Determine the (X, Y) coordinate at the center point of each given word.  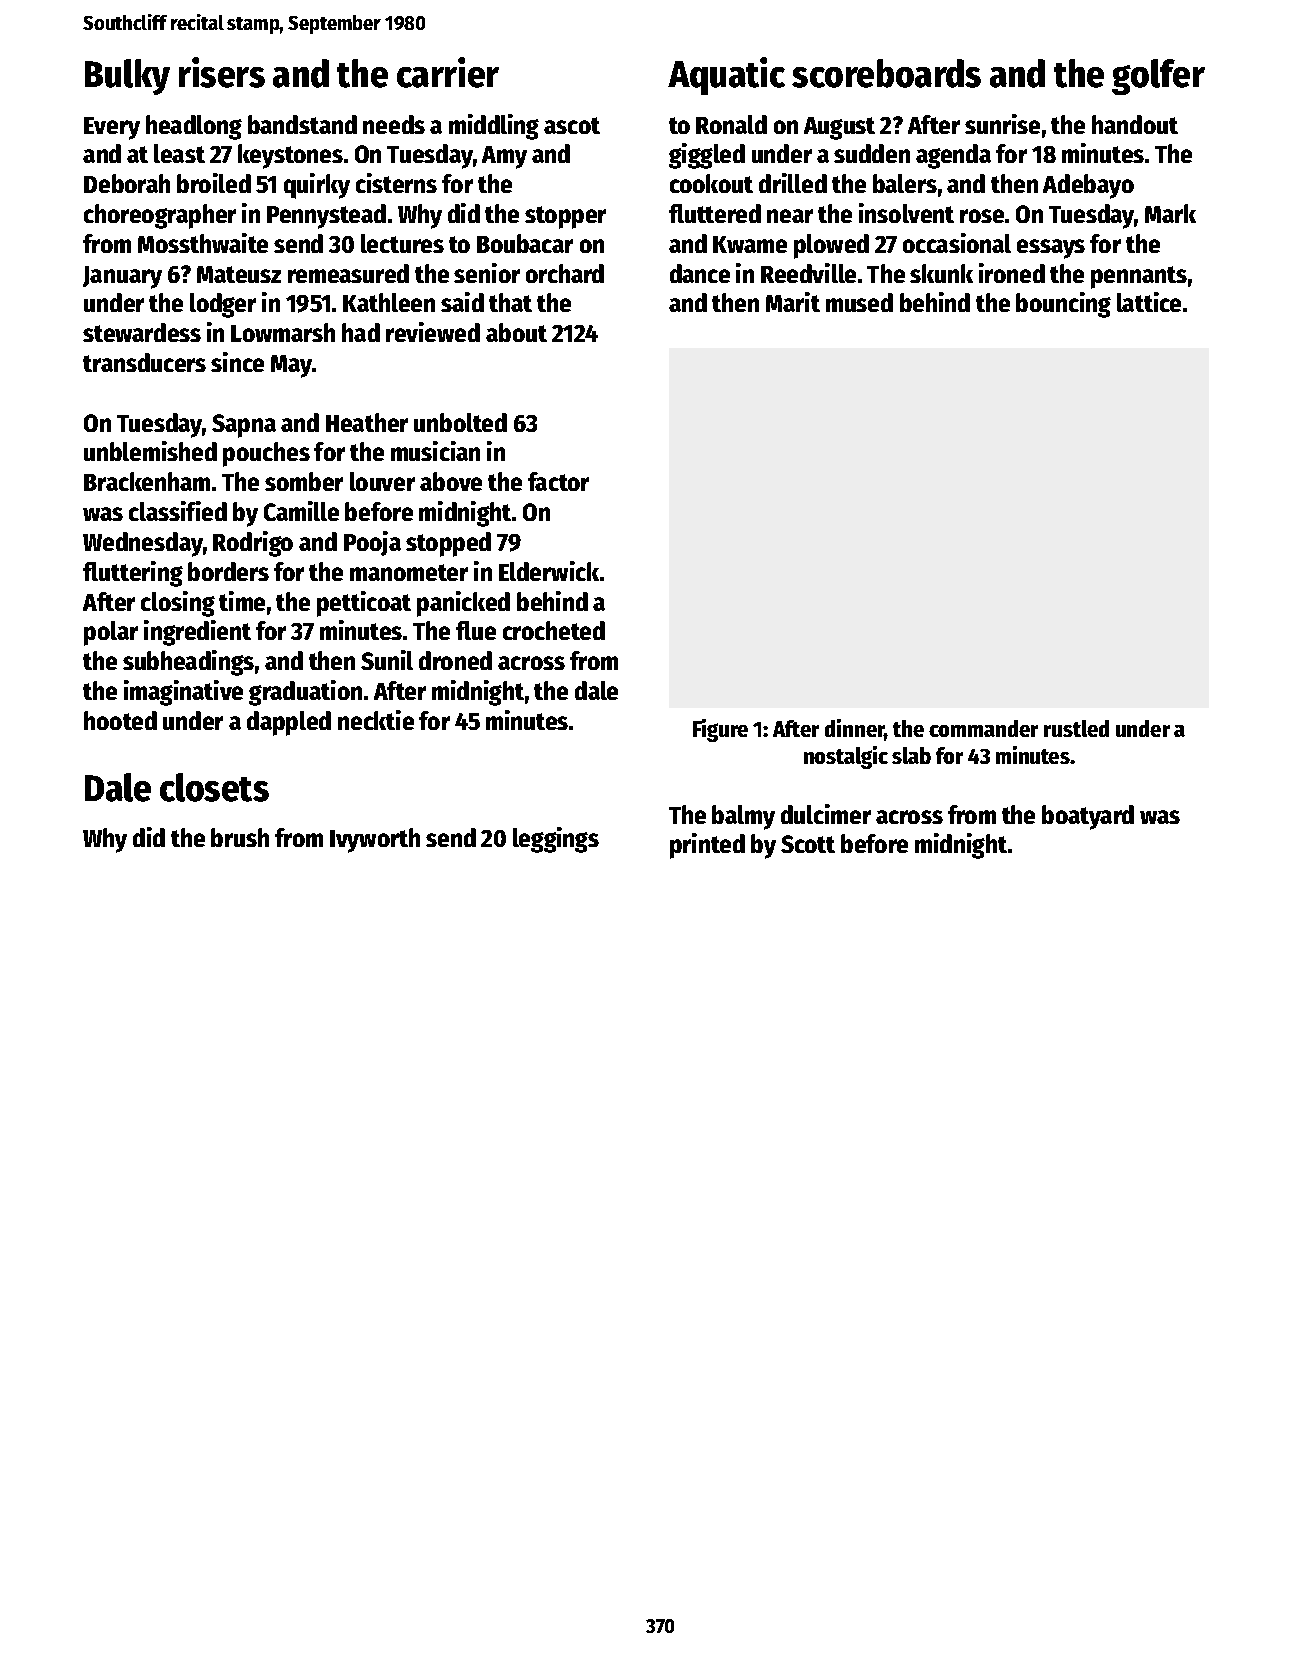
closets (214, 787)
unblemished (150, 451)
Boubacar (525, 243)
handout (1135, 124)
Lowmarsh (283, 332)
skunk (941, 273)
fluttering (133, 574)
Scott (808, 844)
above (451, 481)
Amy (504, 157)
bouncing (1063, 305)
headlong (194, 127)
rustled (1076, 728)
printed (707, 846)
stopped (448, 544)
